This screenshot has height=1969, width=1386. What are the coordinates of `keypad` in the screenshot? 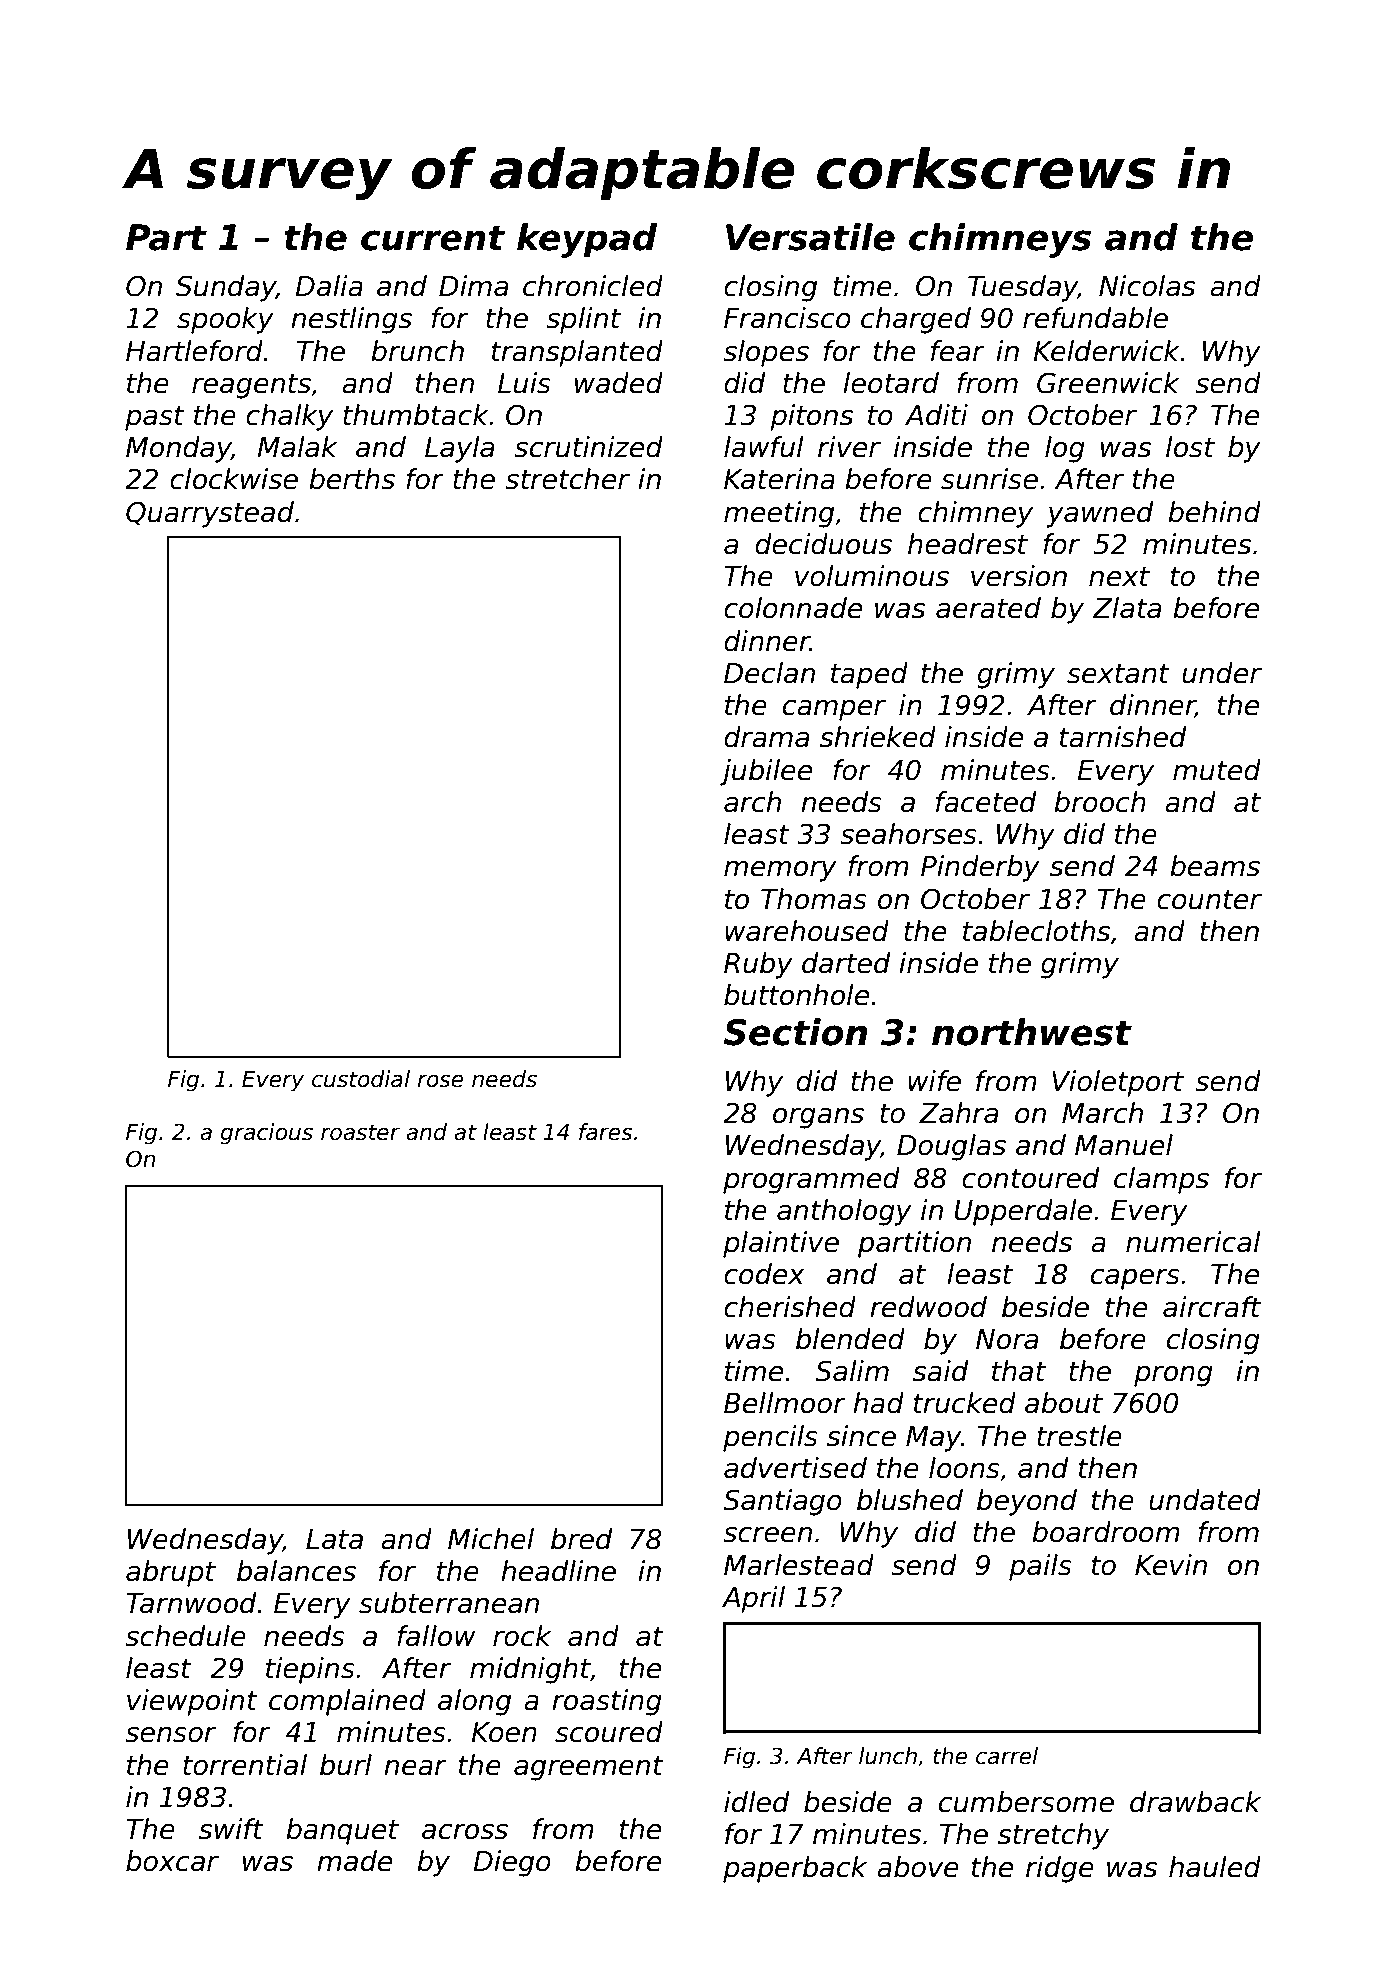 It's located at (587, 240).
